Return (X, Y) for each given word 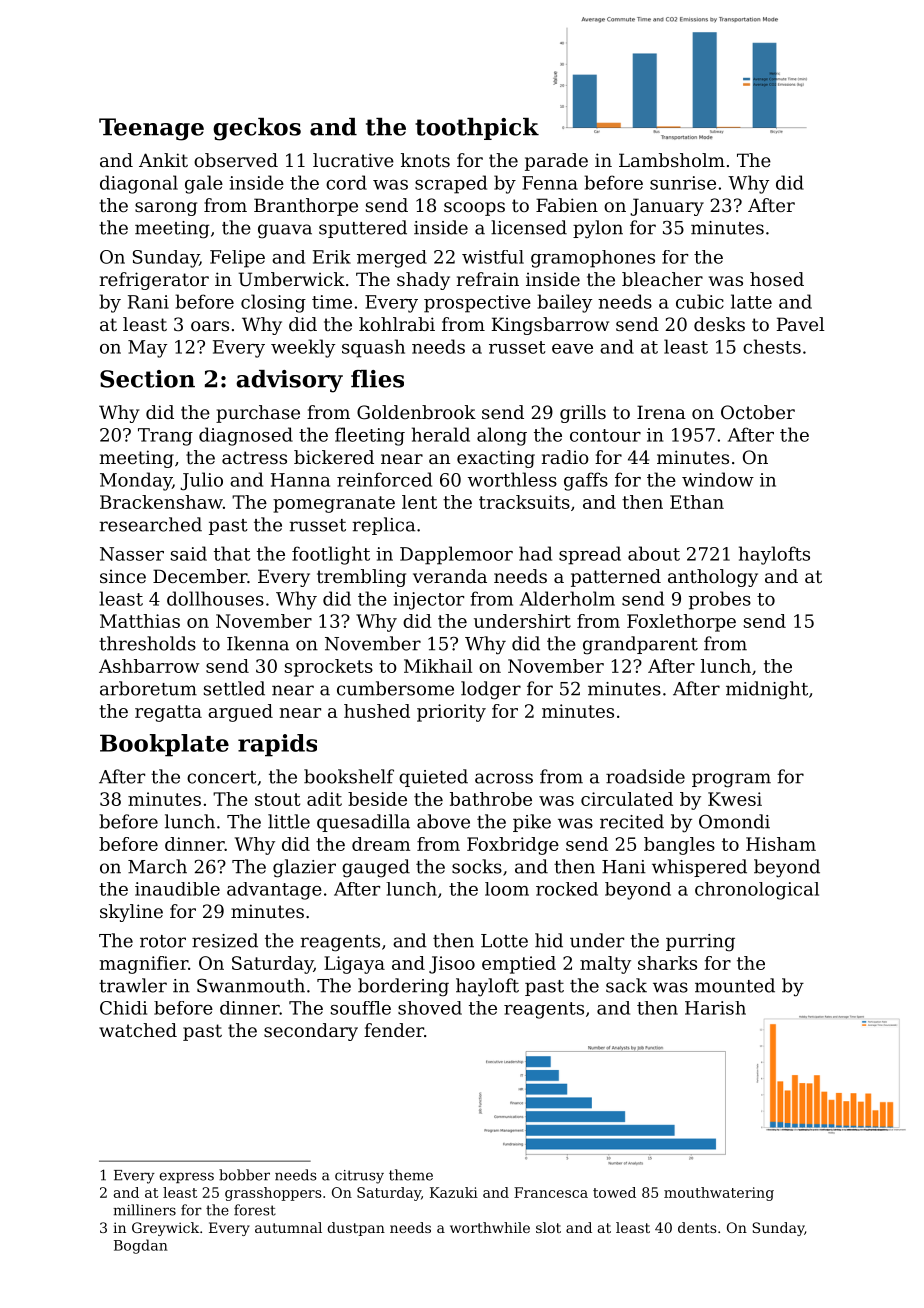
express (186, 1177)
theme (411, 1175)
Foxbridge (513, 846)
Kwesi (735, 799)
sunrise (683, 183)
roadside (645, 776)
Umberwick (291, 279)
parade (556, 162)
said (189, 553)
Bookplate (164, 745)
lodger (491, 690)
